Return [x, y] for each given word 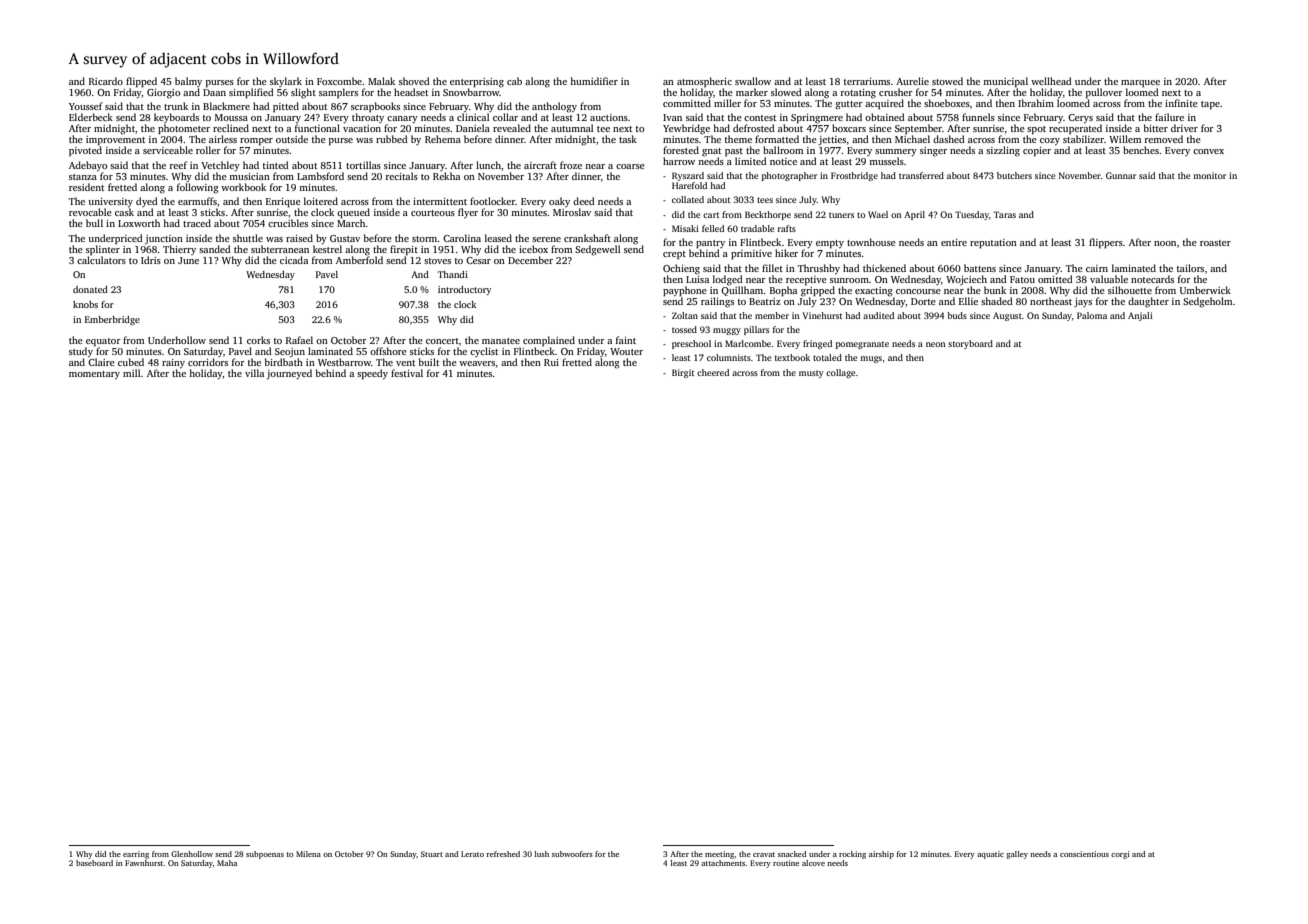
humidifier [594, 81]
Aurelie [912, 81]
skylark [286, 82]
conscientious [1084, 854]
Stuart [432, 854]
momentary [94, 375]
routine [786, 863]
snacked [792, 854]
